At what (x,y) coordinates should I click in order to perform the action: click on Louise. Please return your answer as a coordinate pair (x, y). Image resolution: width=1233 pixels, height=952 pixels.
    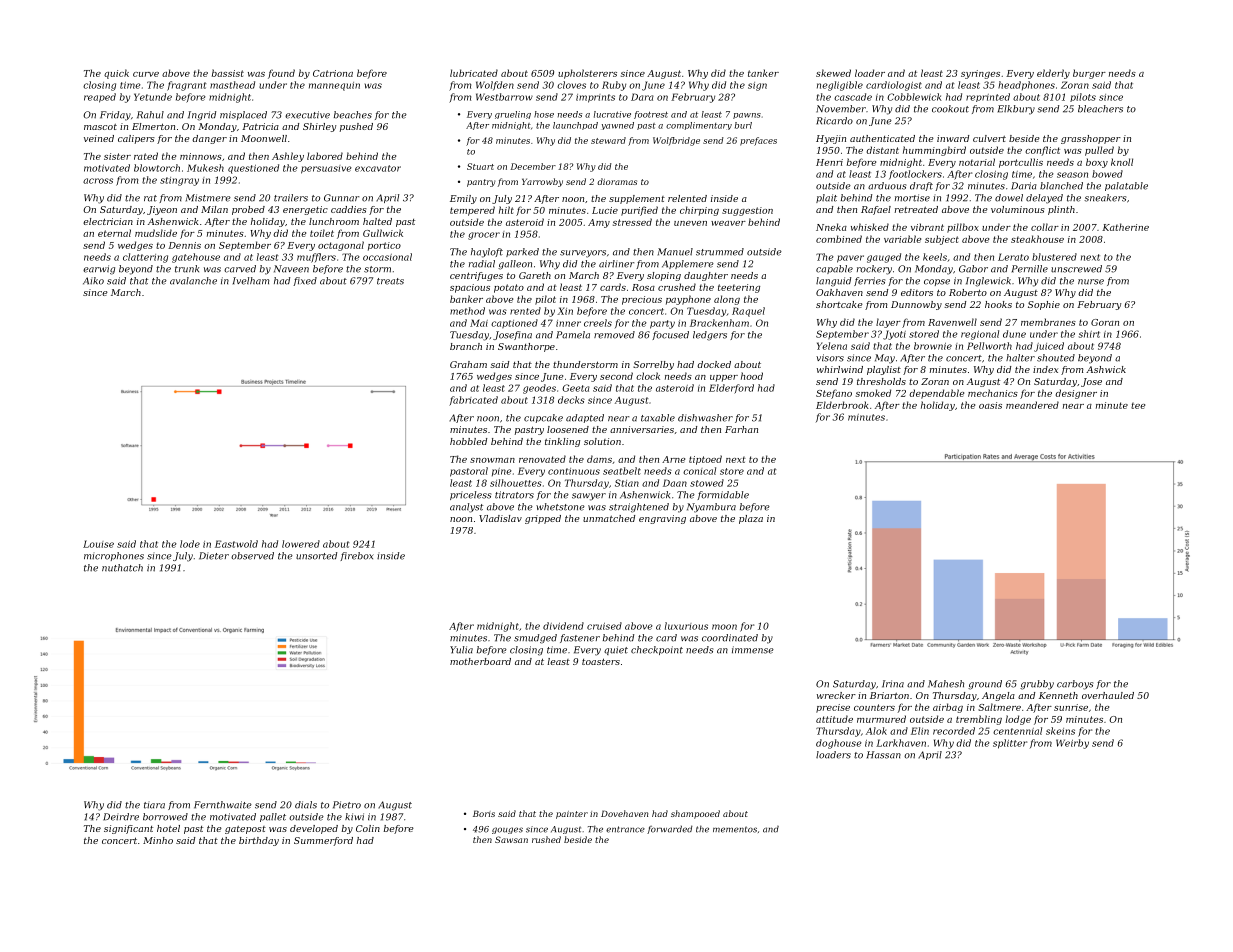
    Looking at the image, I should click on (98, 544).
